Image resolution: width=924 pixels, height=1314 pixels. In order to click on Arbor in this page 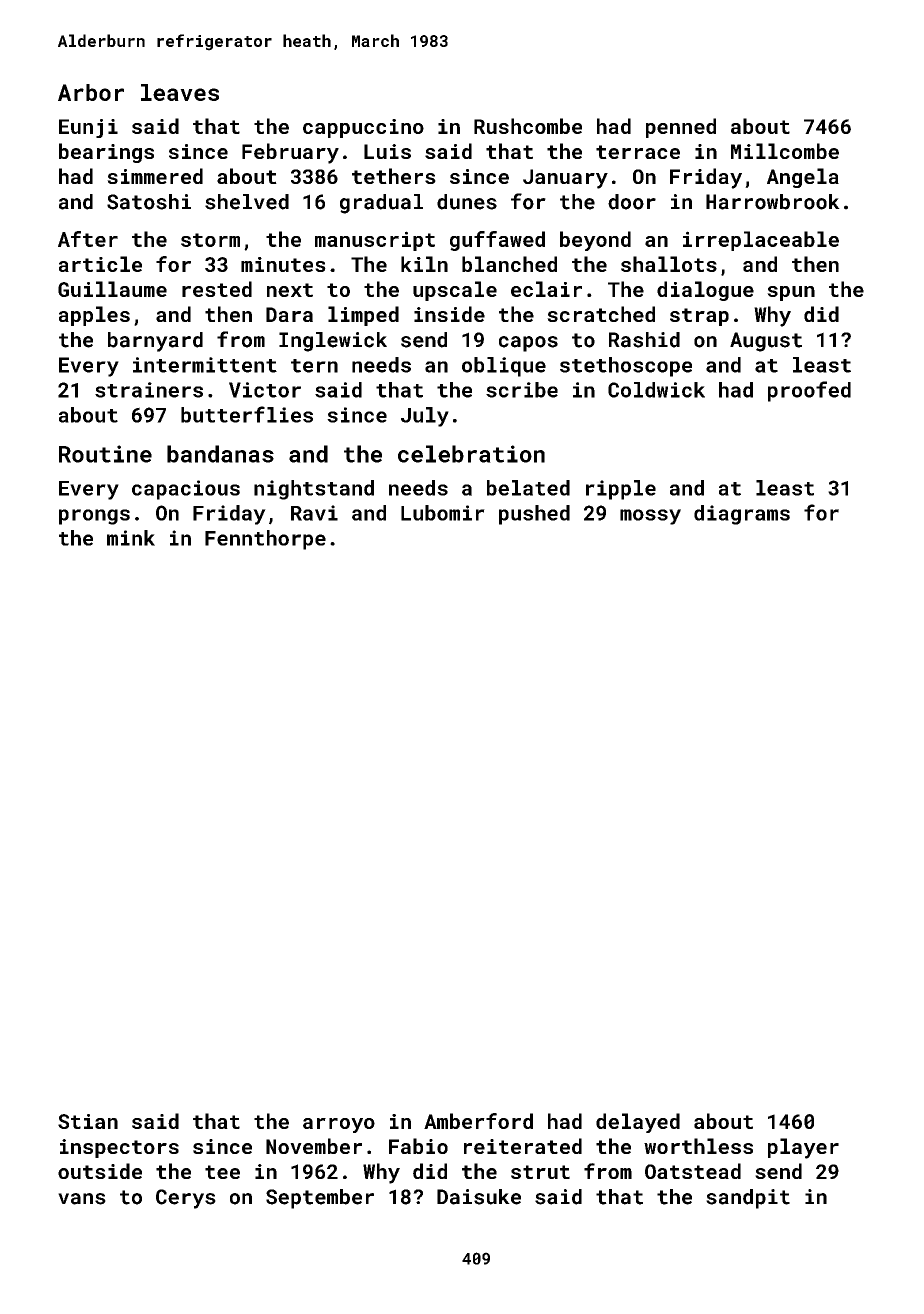, I will do `click(91, 92)`.
